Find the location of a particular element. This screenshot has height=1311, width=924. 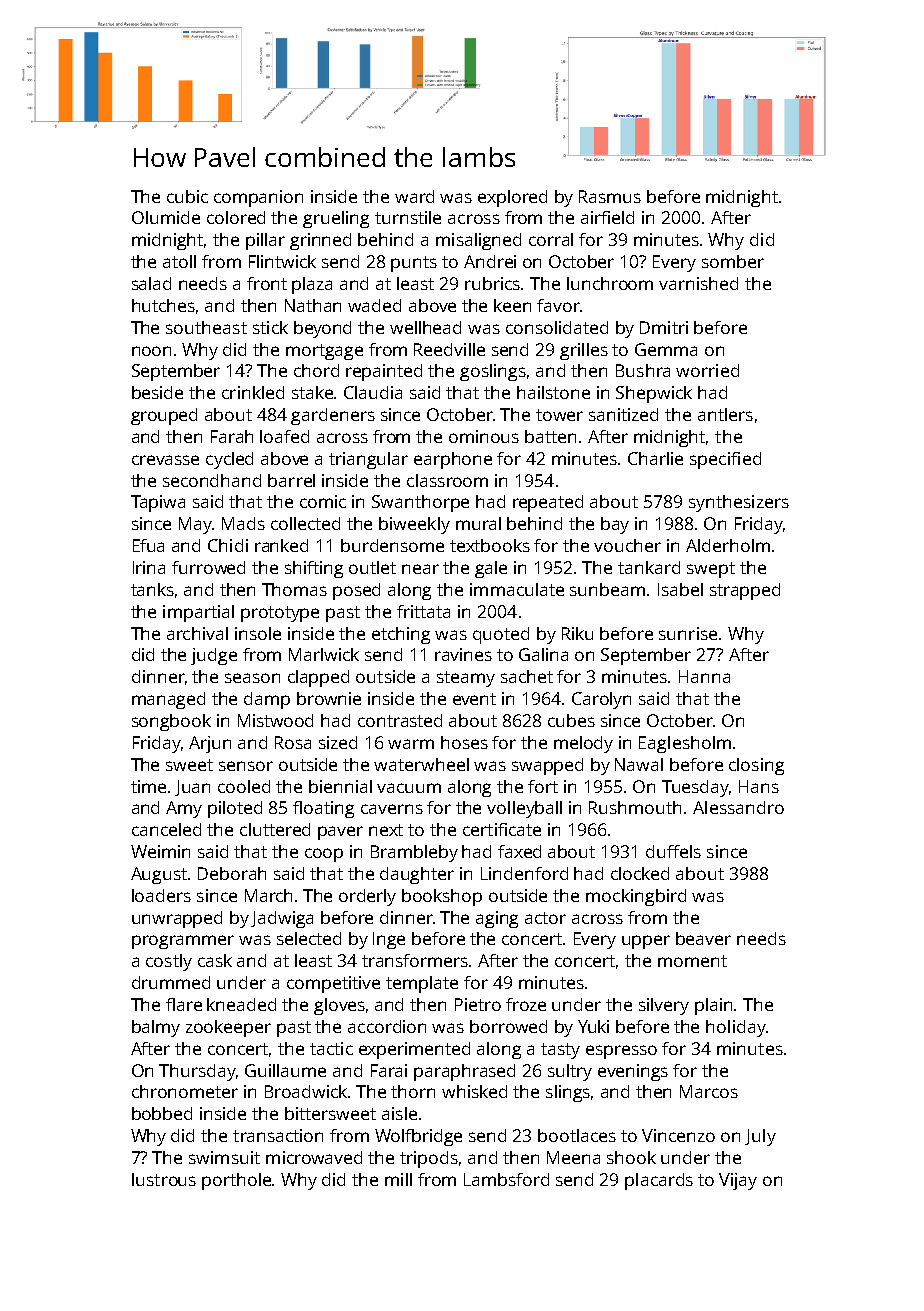

damp is located at coordinates (267, 700).
